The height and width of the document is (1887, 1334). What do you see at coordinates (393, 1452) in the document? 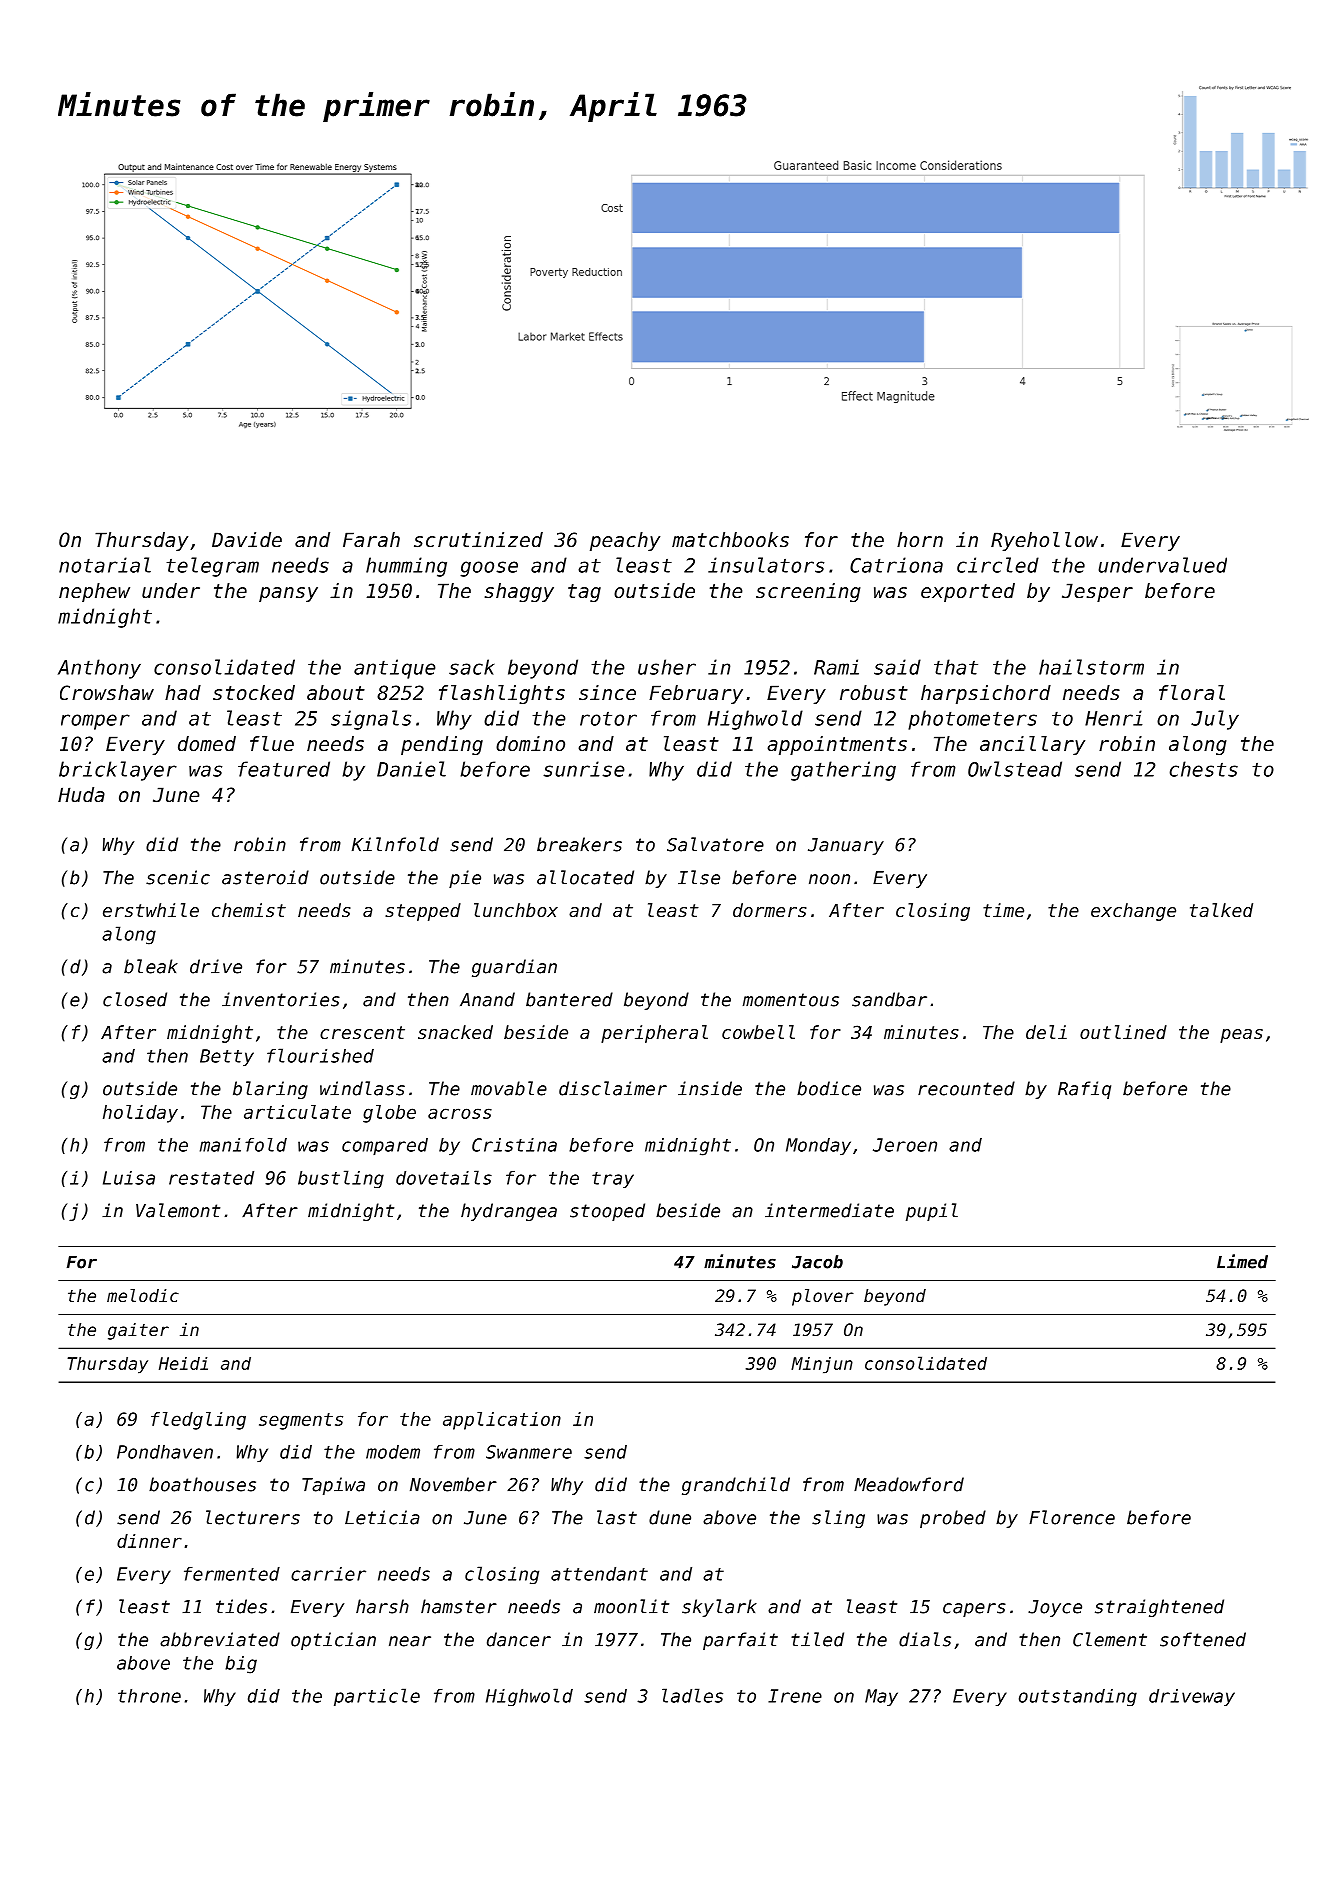
I see `modem` at bounding box center [393, 1452].
